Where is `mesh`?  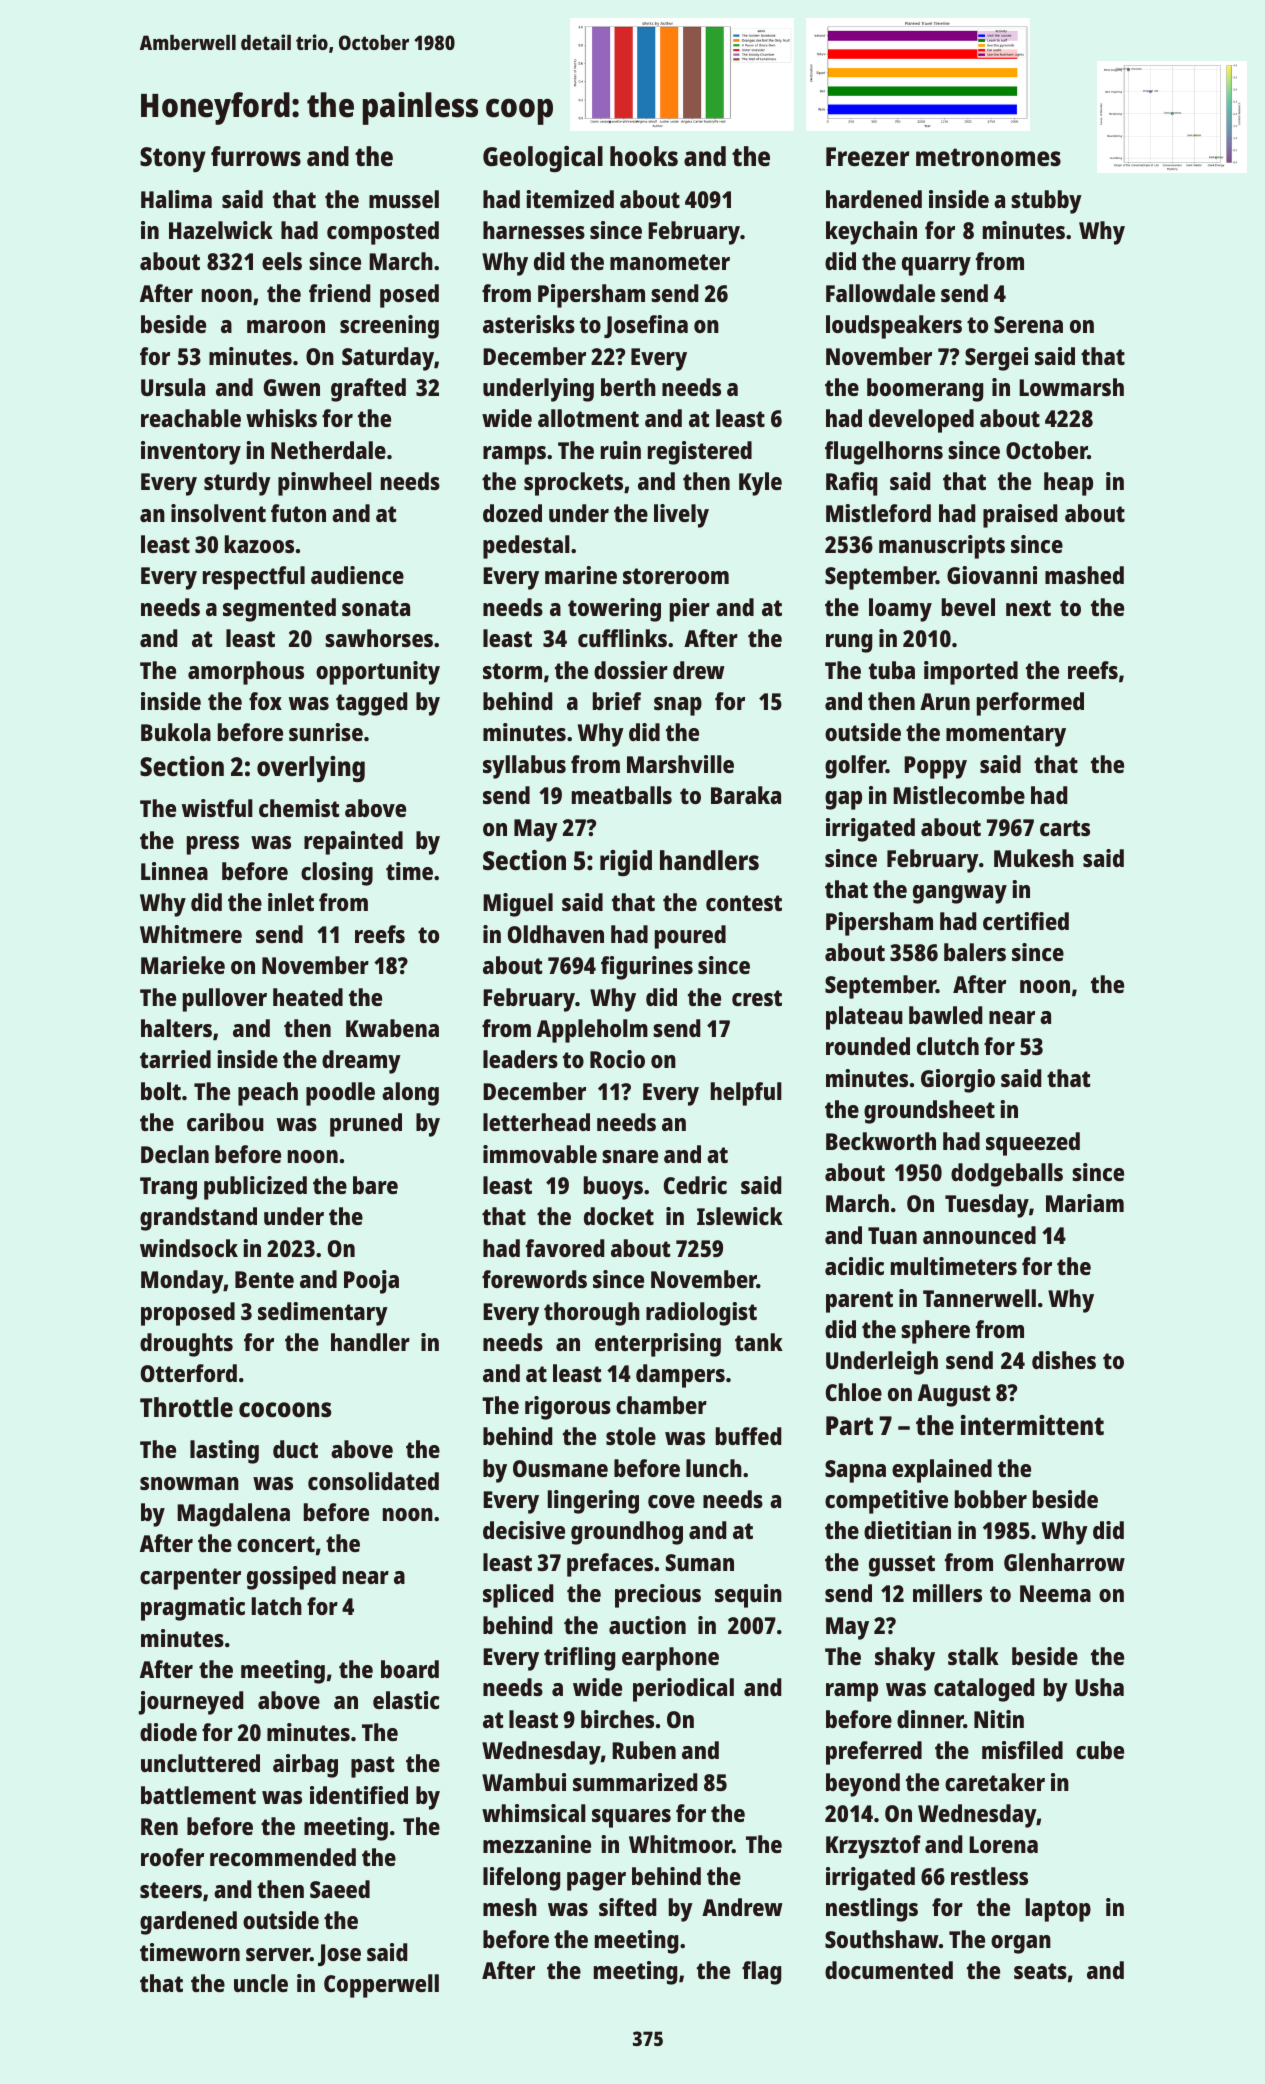 mesh is located at coordinates (510, 1907).
